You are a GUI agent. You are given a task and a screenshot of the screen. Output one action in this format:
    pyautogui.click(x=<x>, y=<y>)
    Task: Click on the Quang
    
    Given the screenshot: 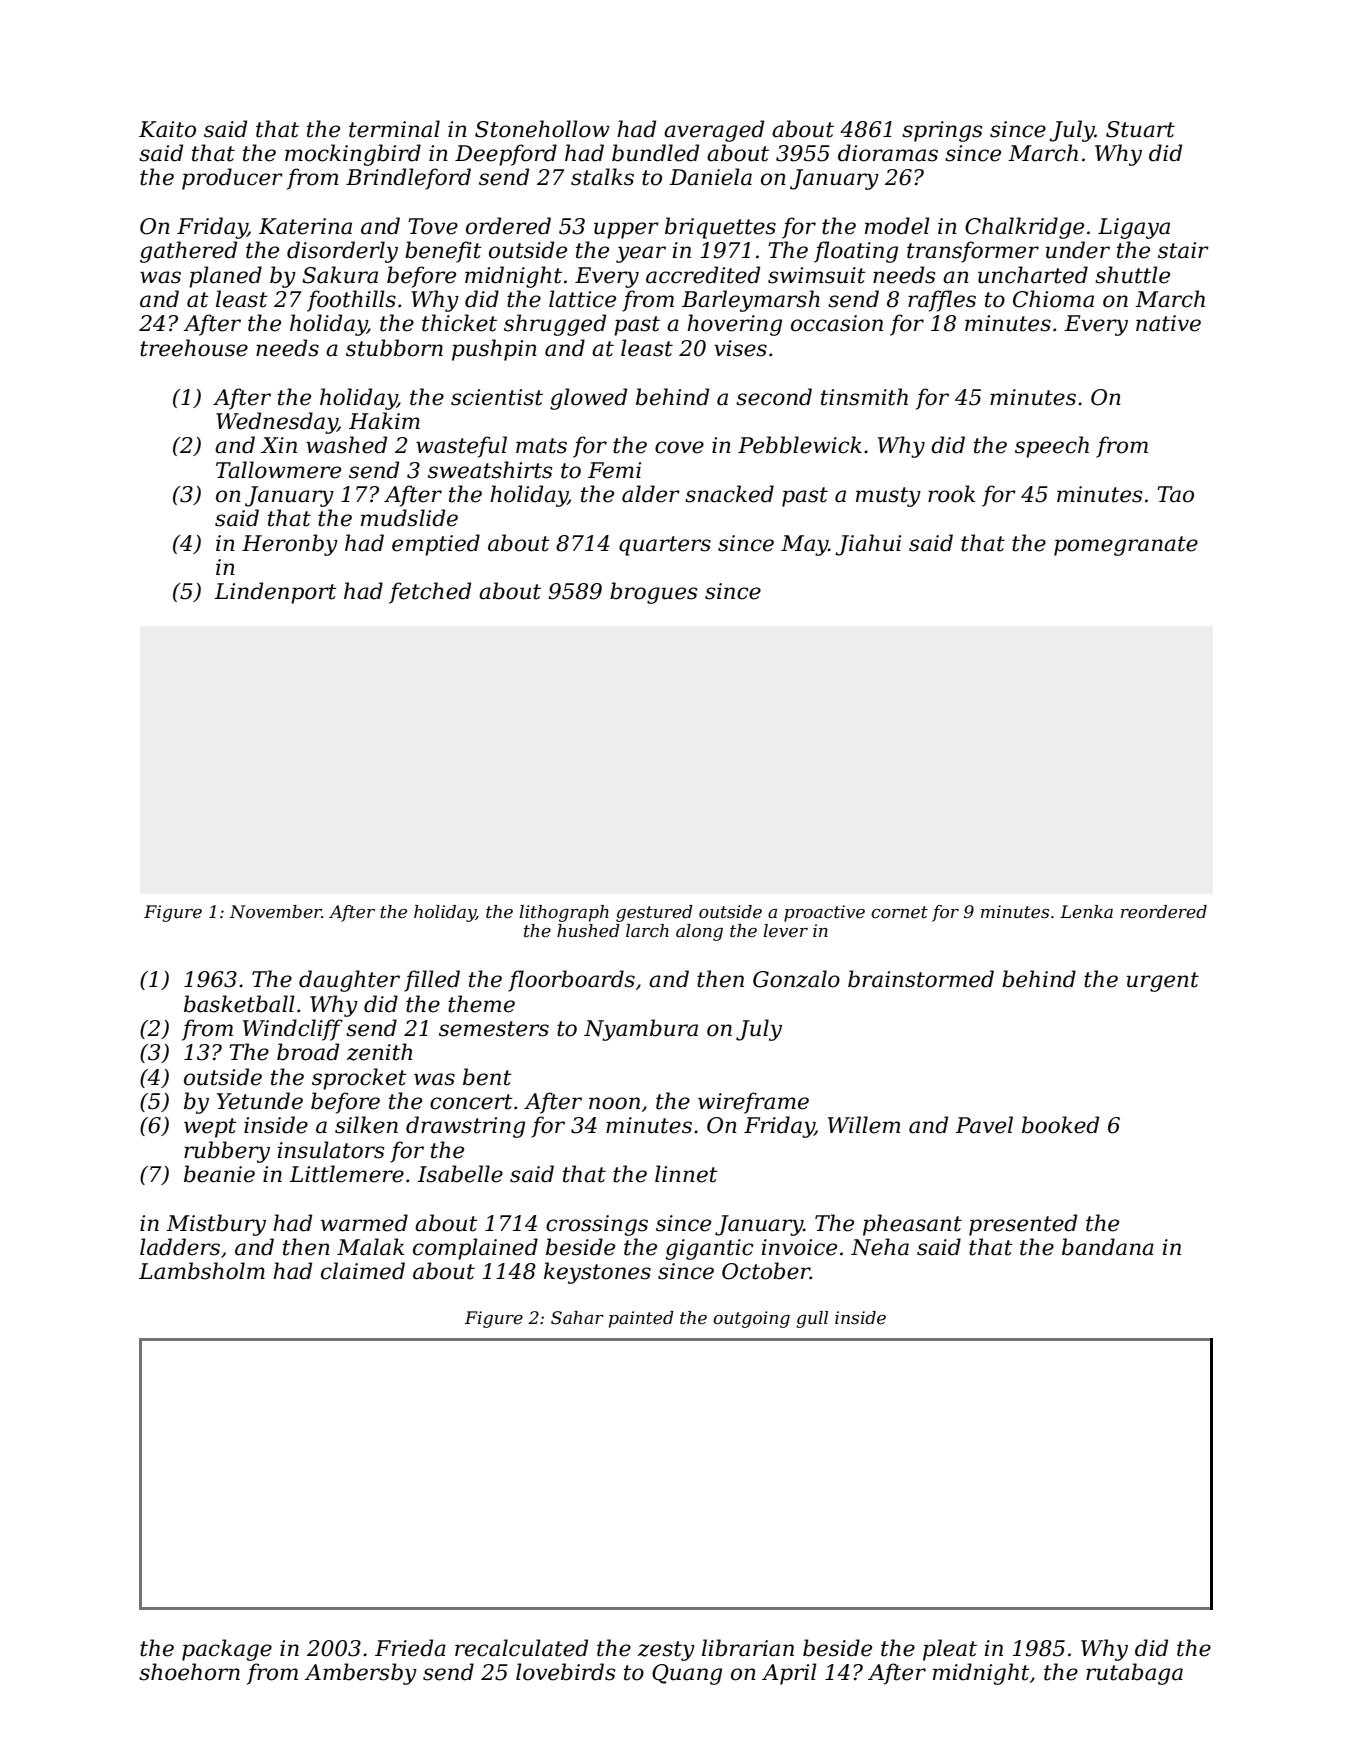 What is the action you would take?
    pyautogui.click(x=687, y=1674)
